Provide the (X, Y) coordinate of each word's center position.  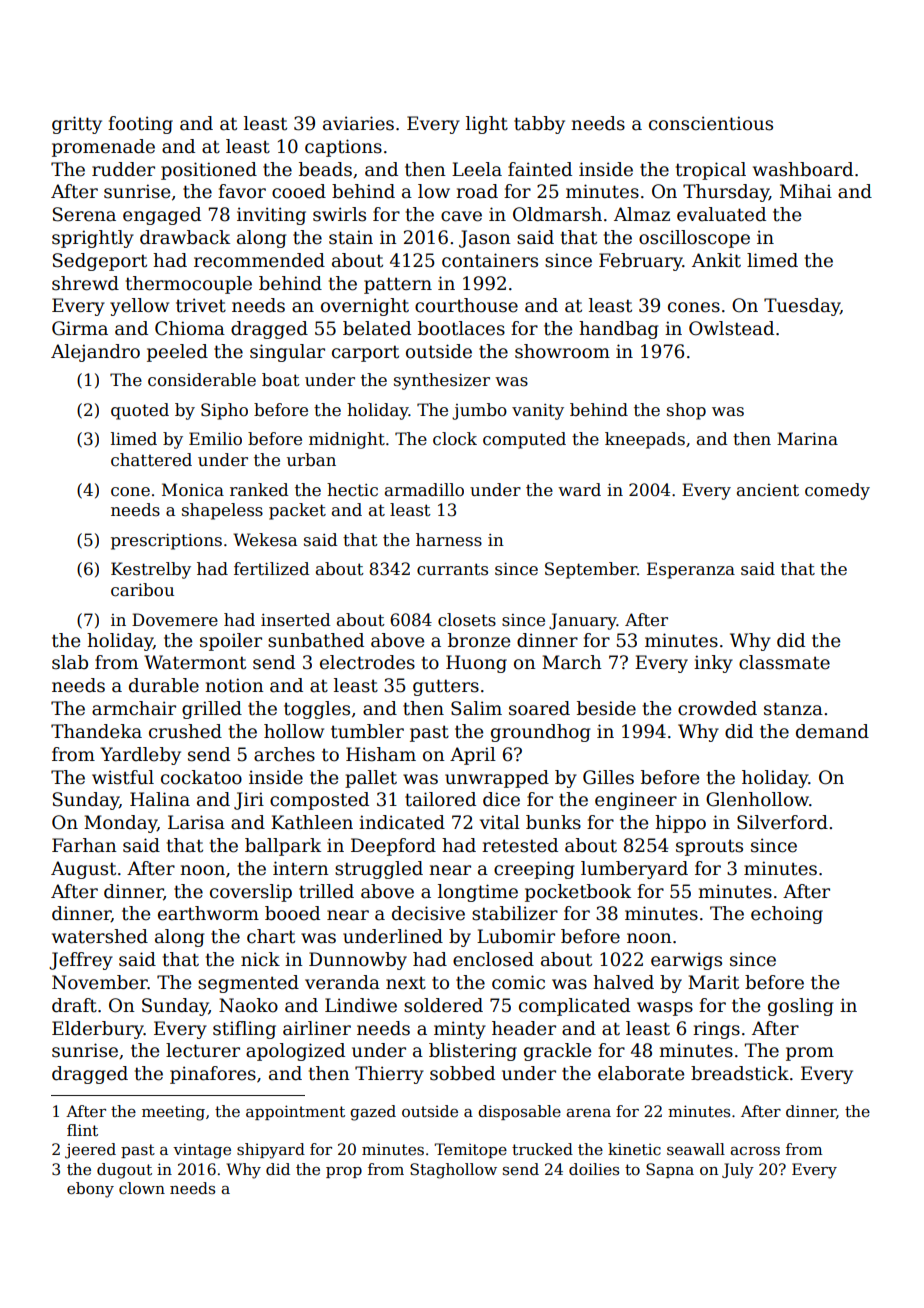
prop (344, 1172)
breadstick (740, 1073)
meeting (173, 1113)
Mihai (806, 191)
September (591, 570)
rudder (123, 169)
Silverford (782, 822)
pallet (371, 779)
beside (606, 708)
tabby (539, 125)
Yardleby (140, 756)
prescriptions (166, 542)
